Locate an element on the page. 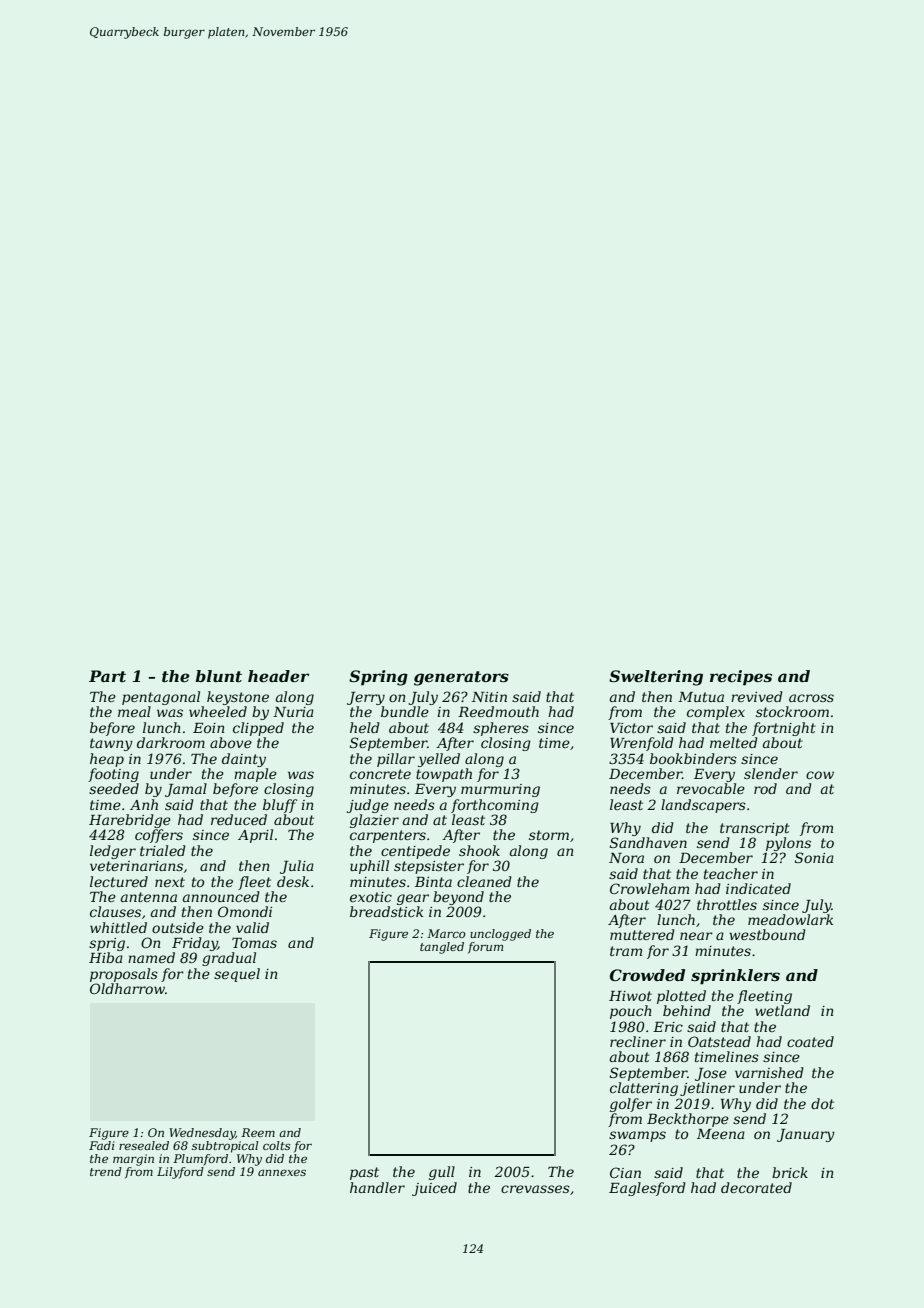  across is located at coordinates (811, 698).
